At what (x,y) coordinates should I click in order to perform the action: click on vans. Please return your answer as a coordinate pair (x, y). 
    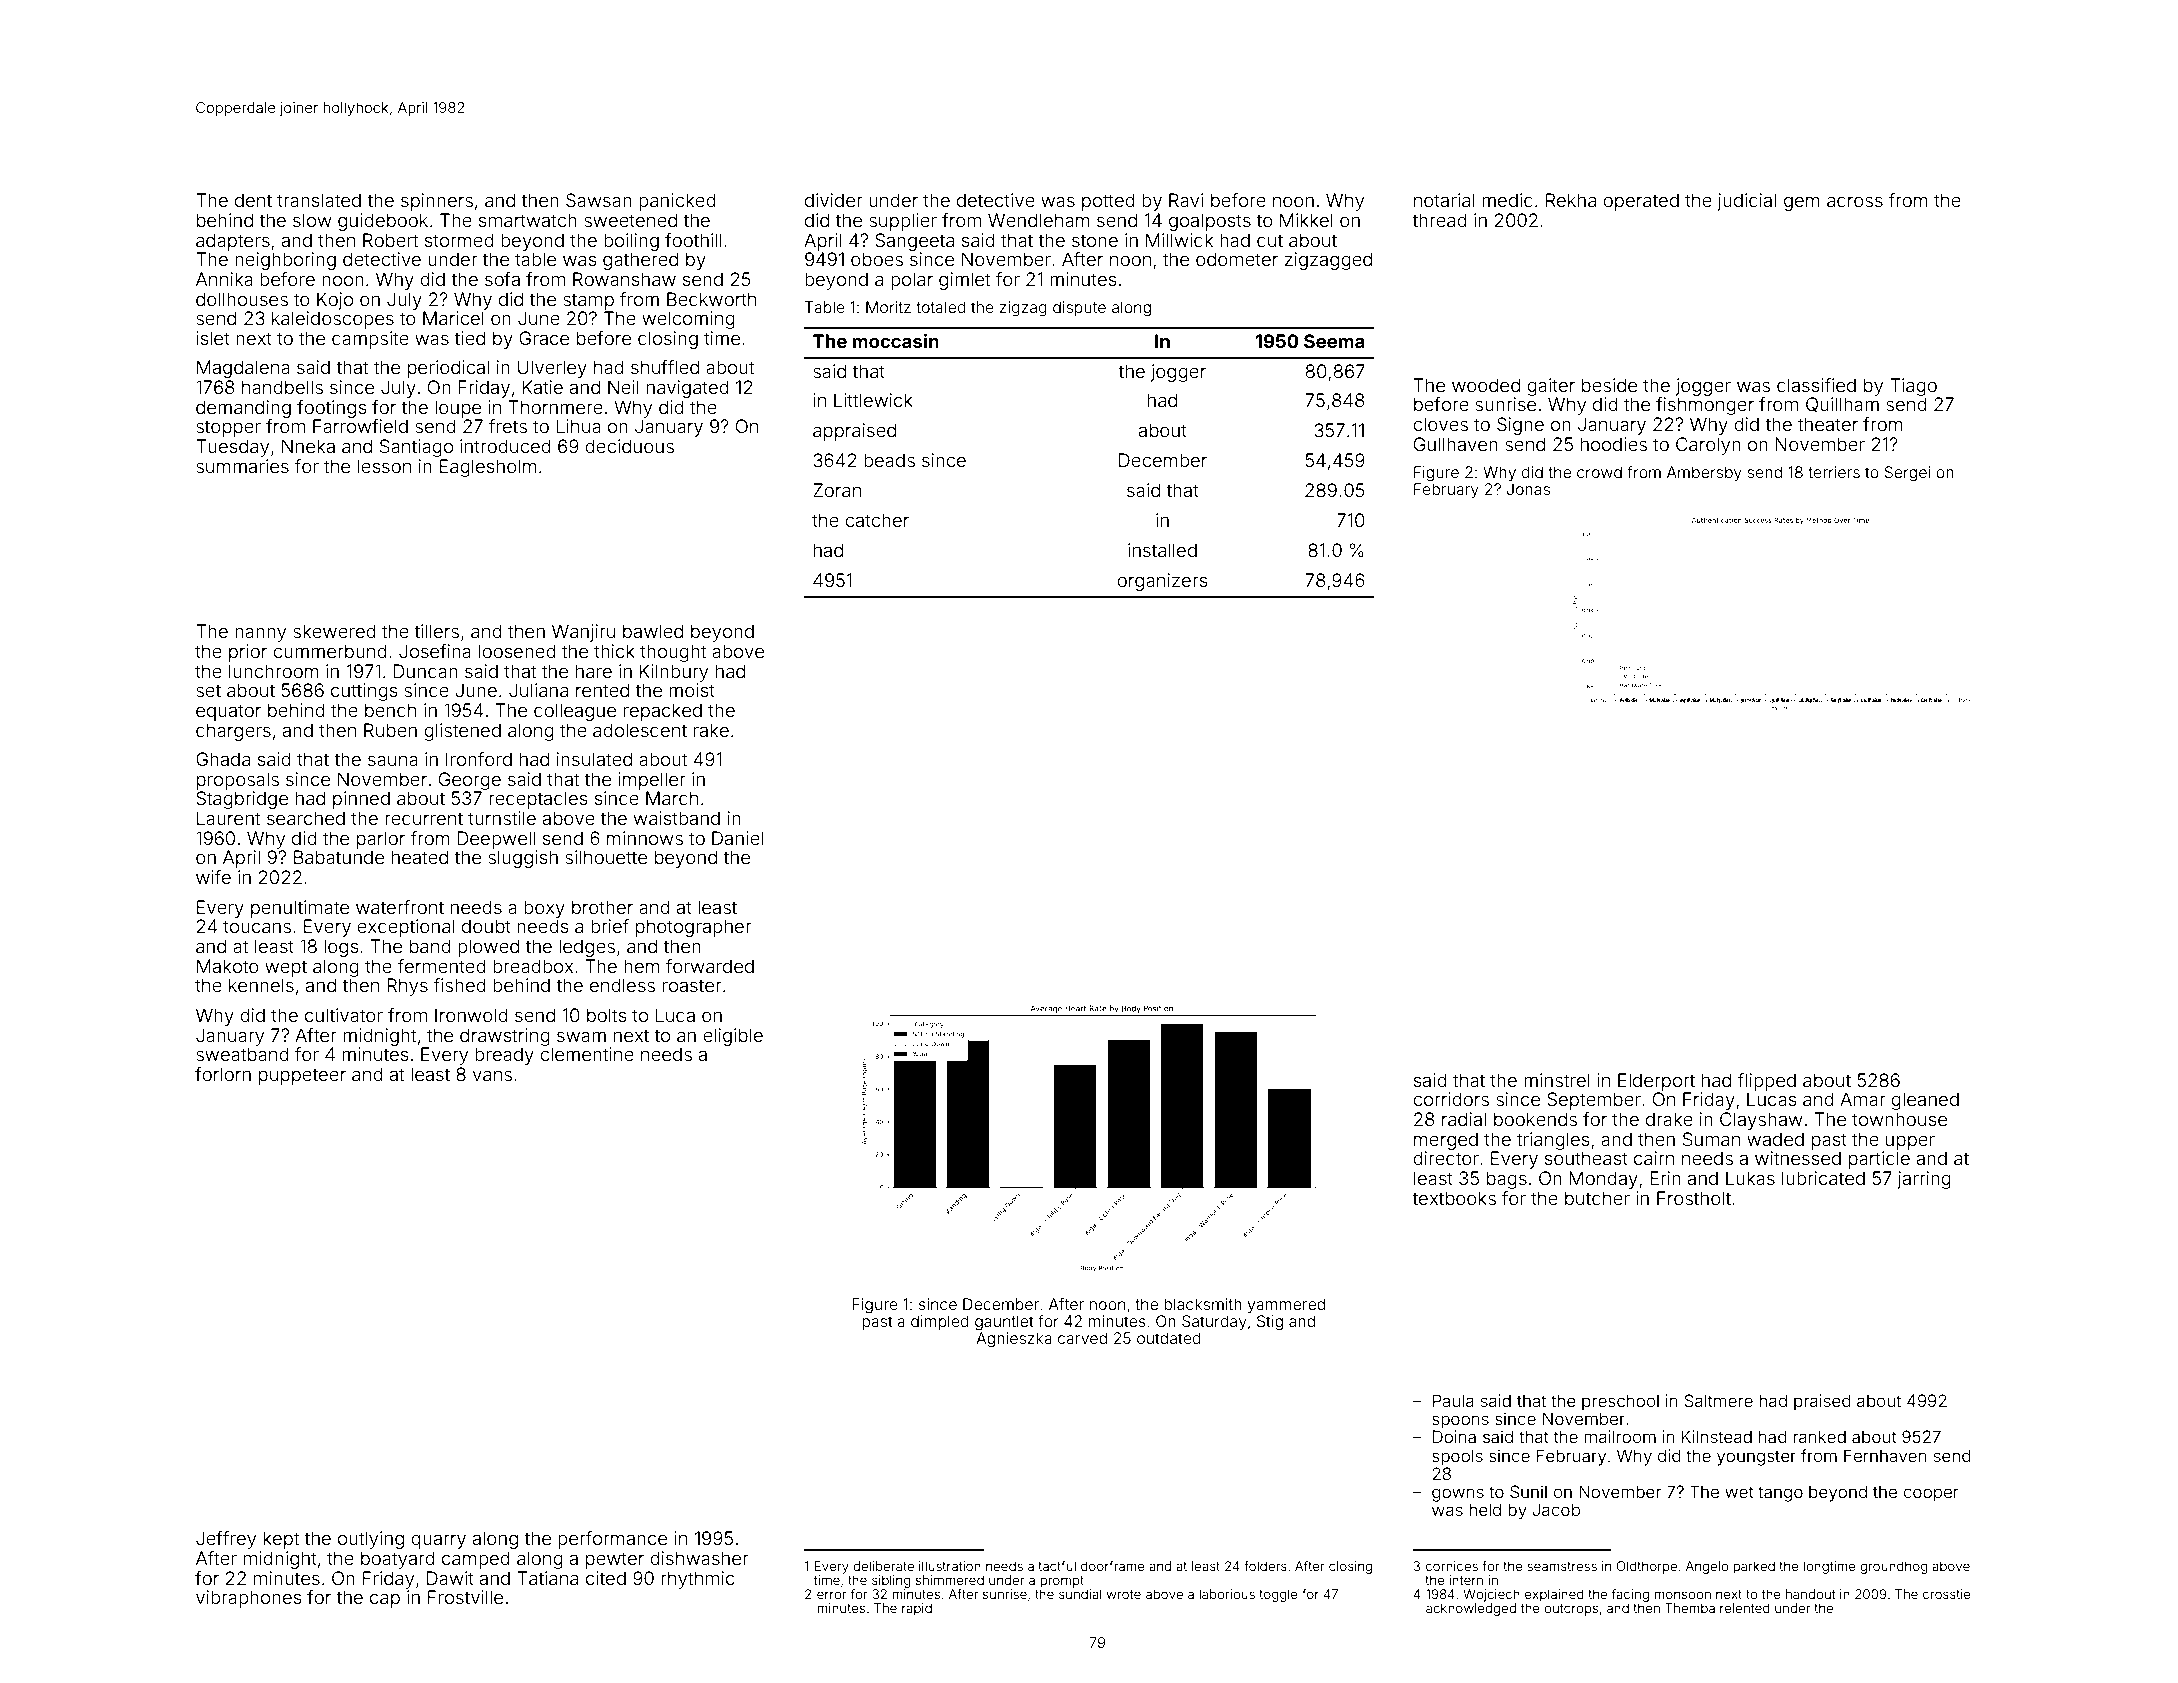
    Looking at the image, I should click on (492, 1075).
